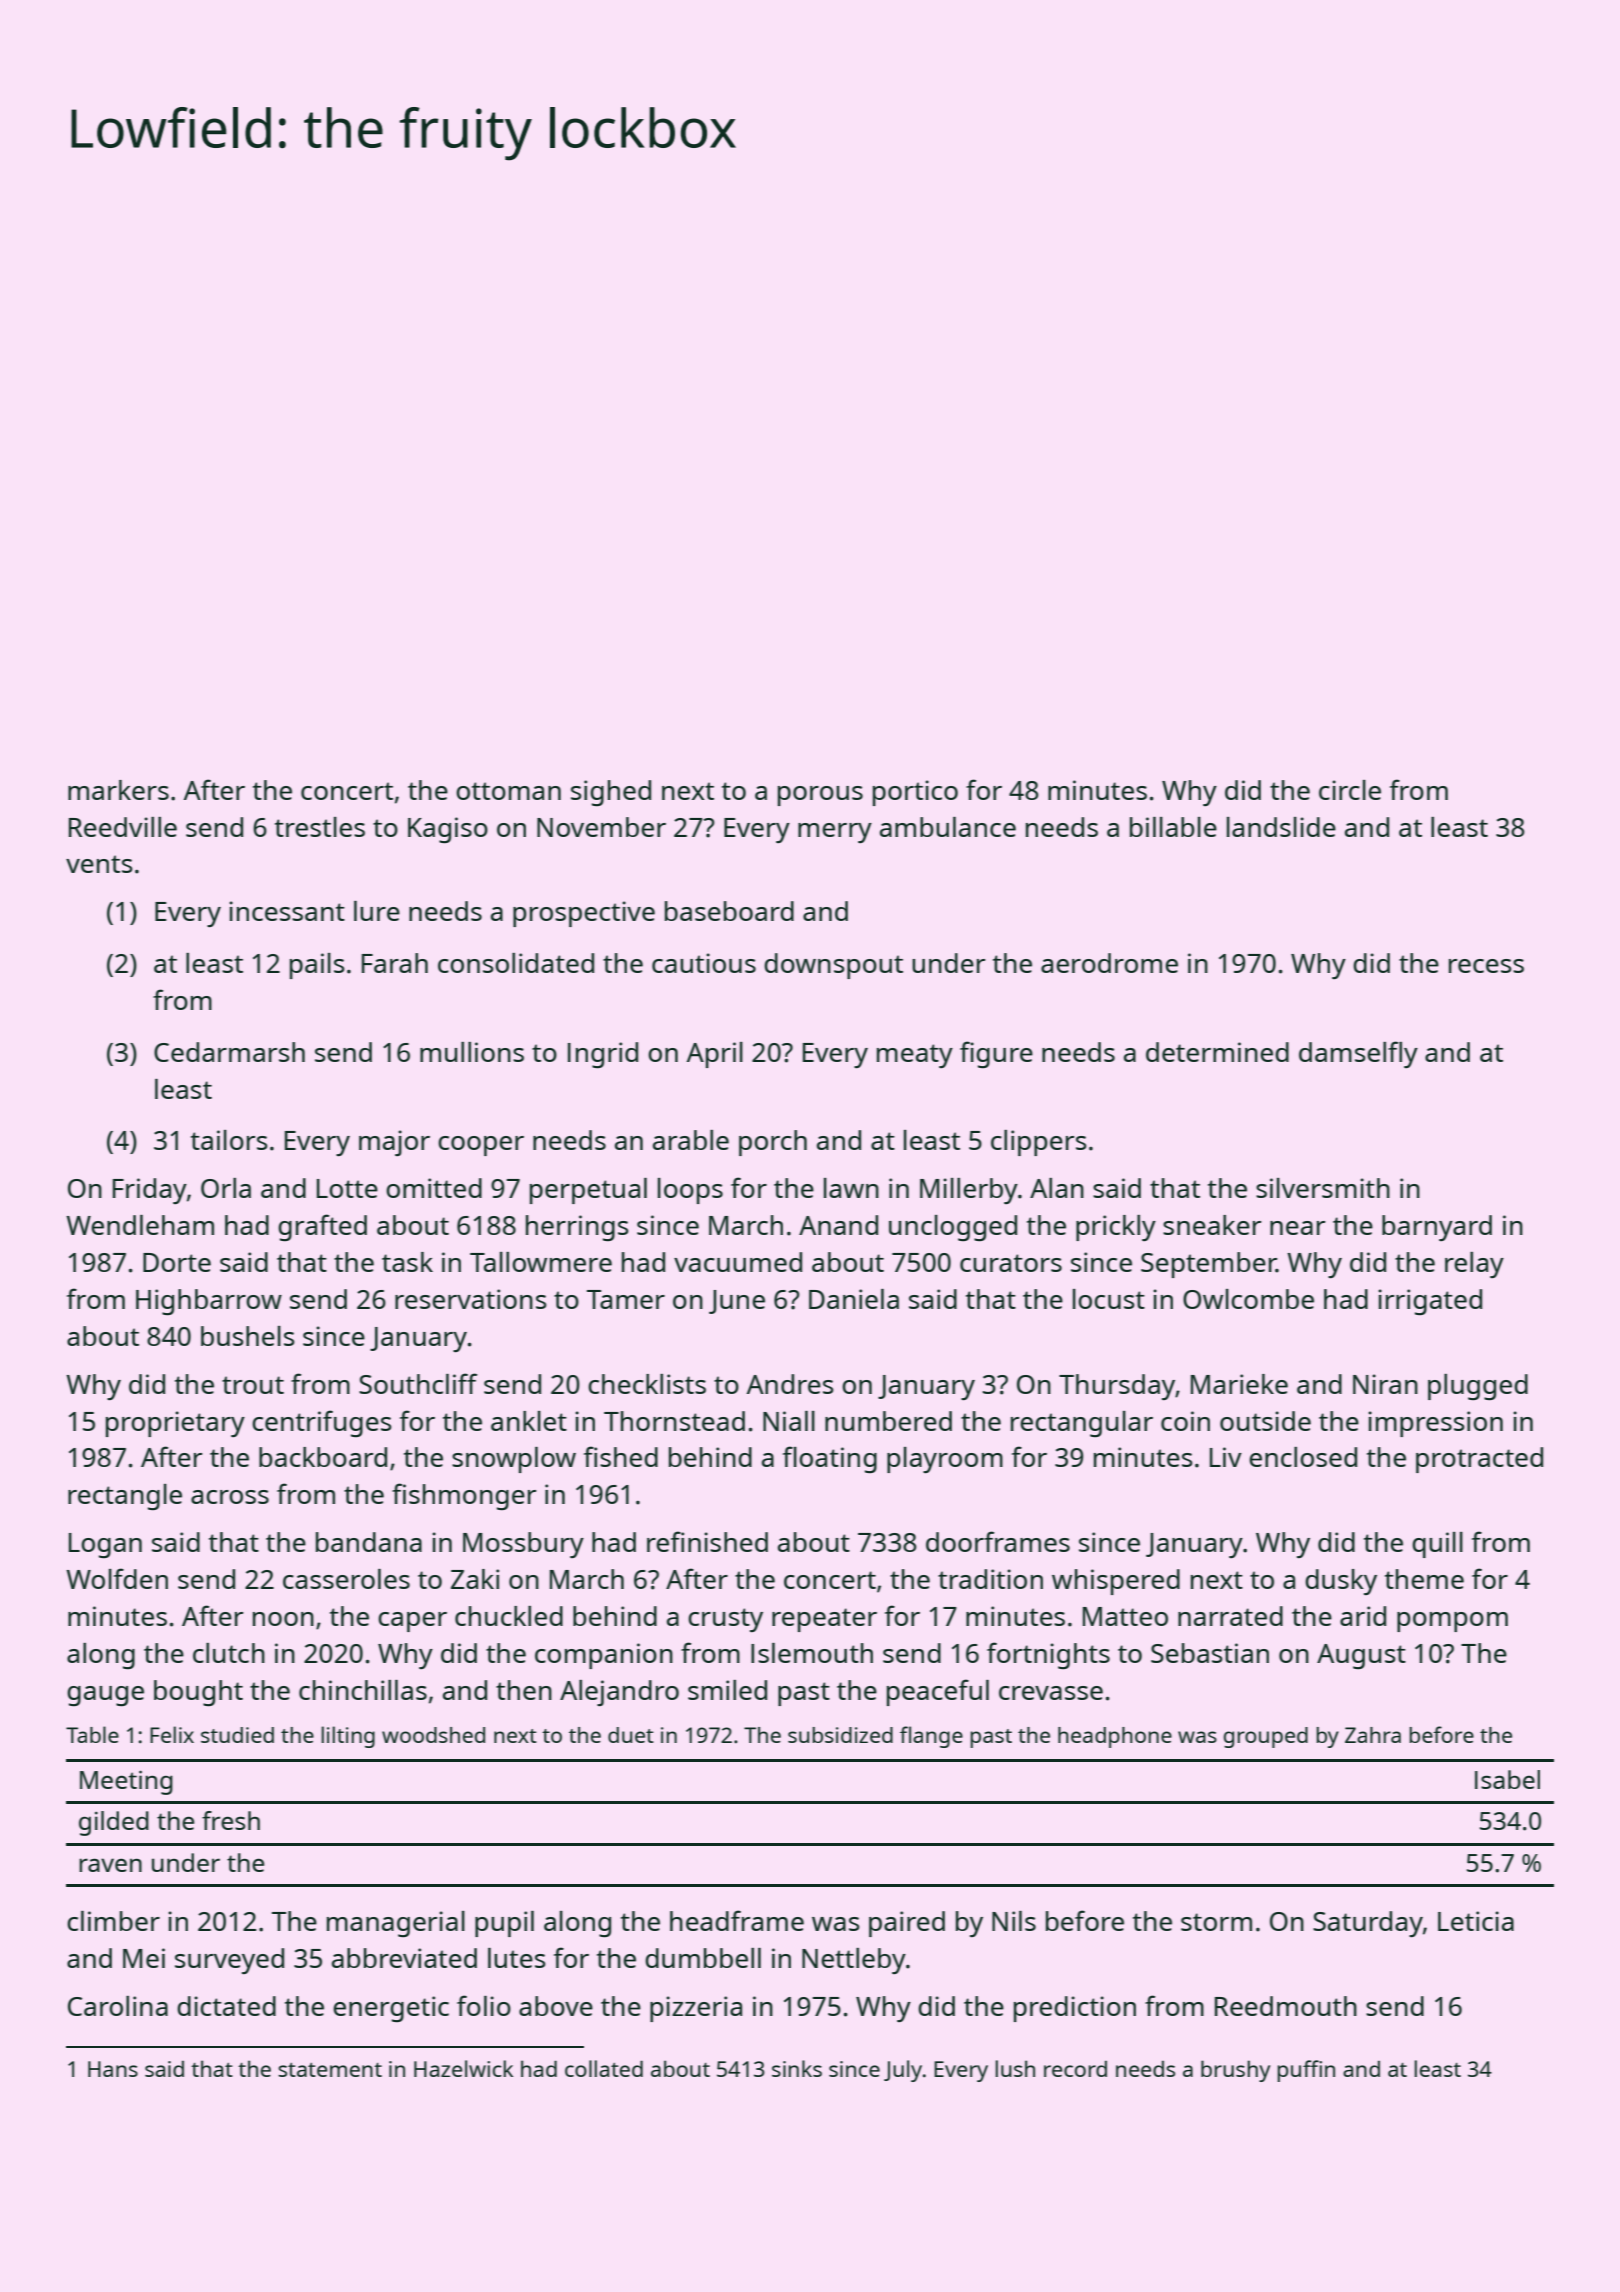 The width and height of the screenshot is (1620, 2292). What do you see at coordinates (99, 864) in the screenshot?
I see `vents` at bounding box center [99, 864].
